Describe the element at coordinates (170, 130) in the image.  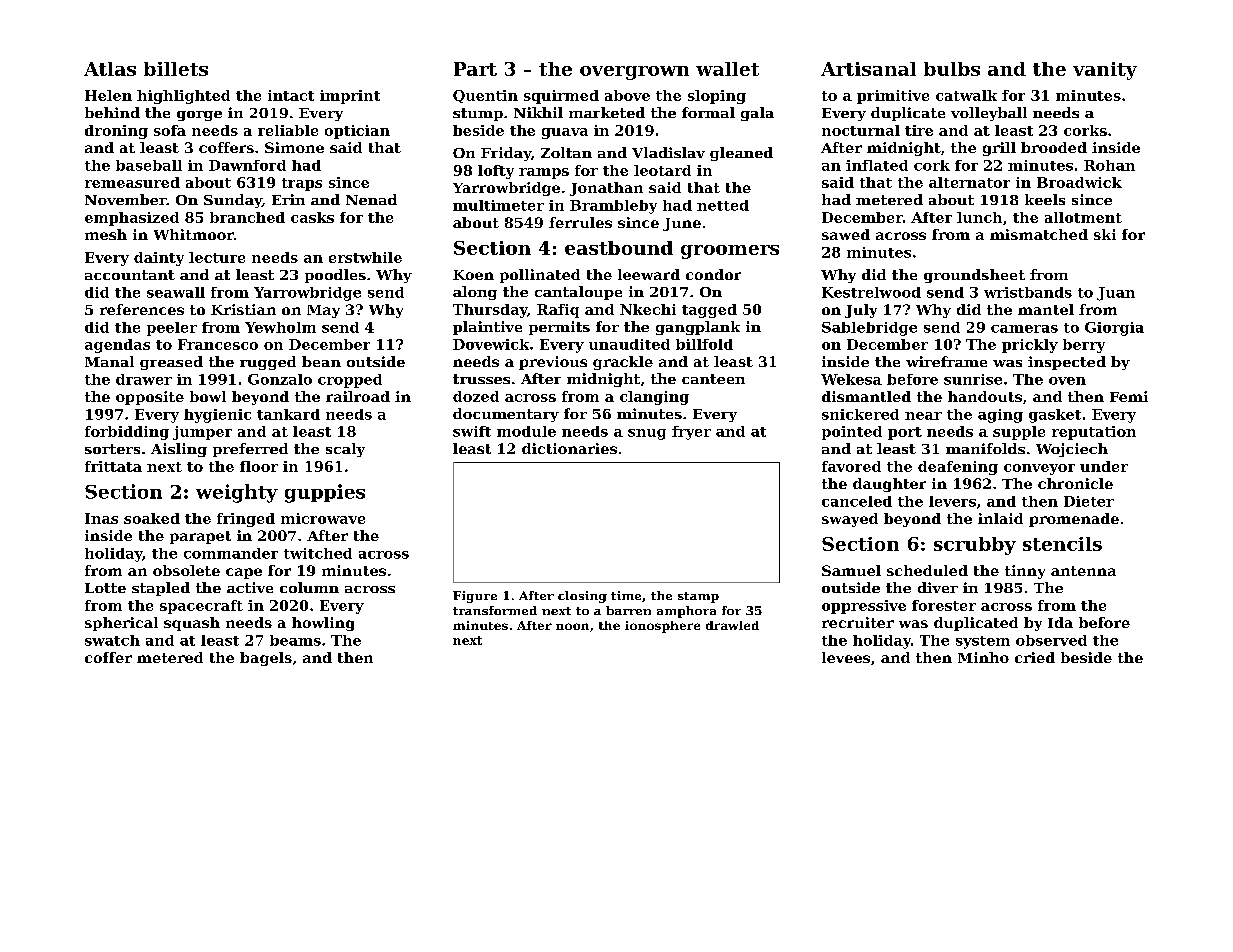
I see `sofa` at that location.
